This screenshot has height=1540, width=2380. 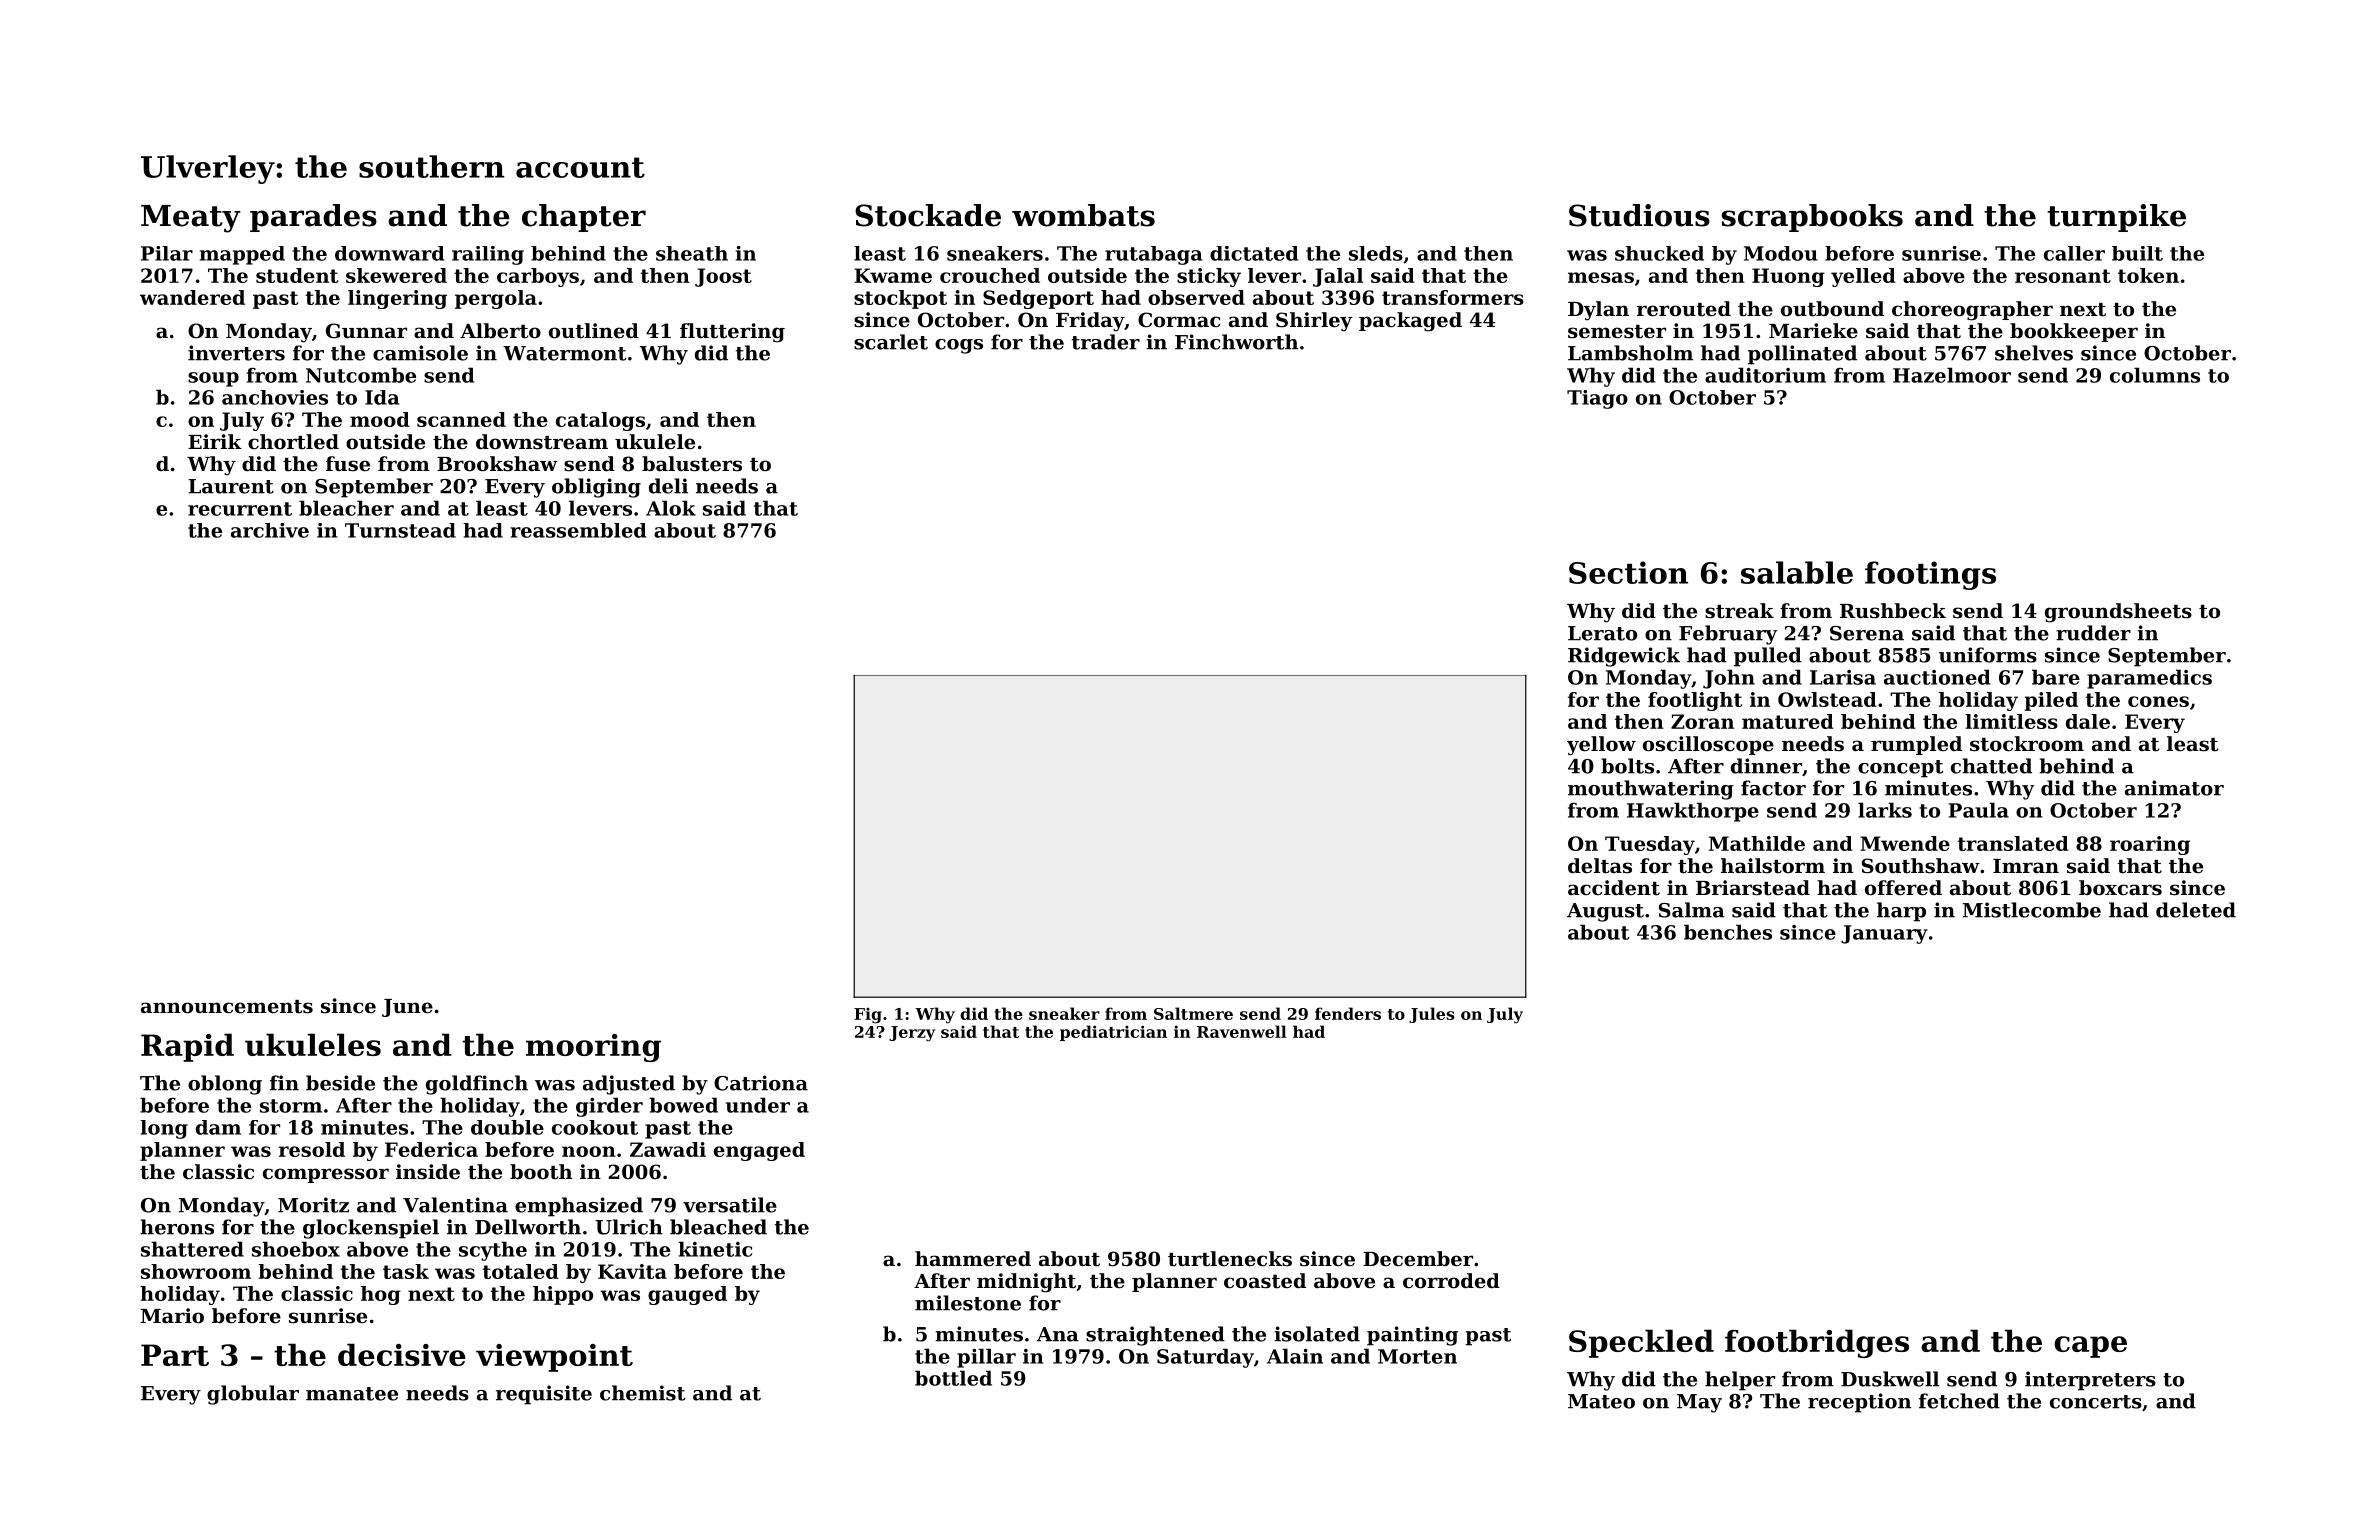 I want to click on Zawadi, so click(x=668, y=1149).
